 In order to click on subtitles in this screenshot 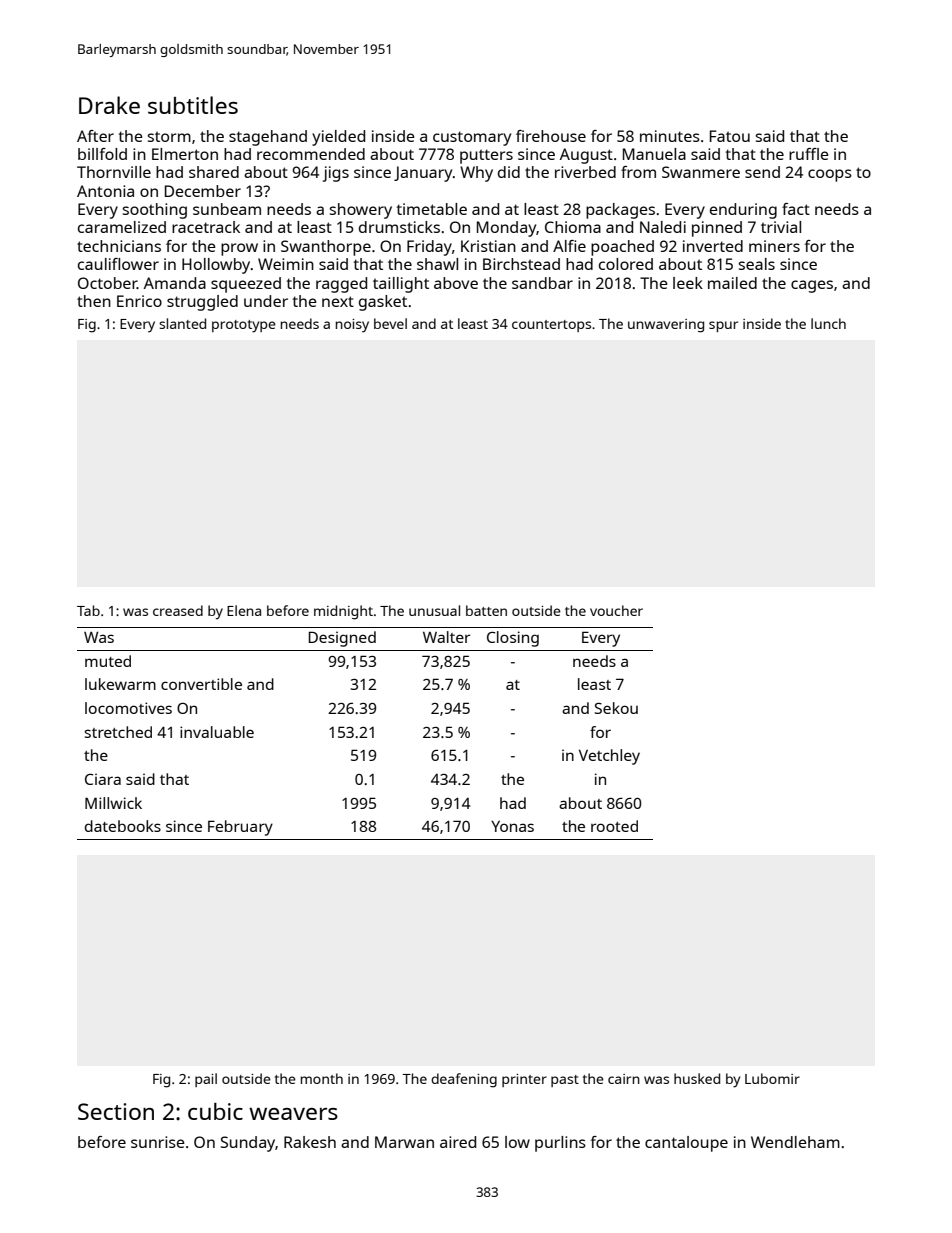, I will do `click(193, 105)`.
